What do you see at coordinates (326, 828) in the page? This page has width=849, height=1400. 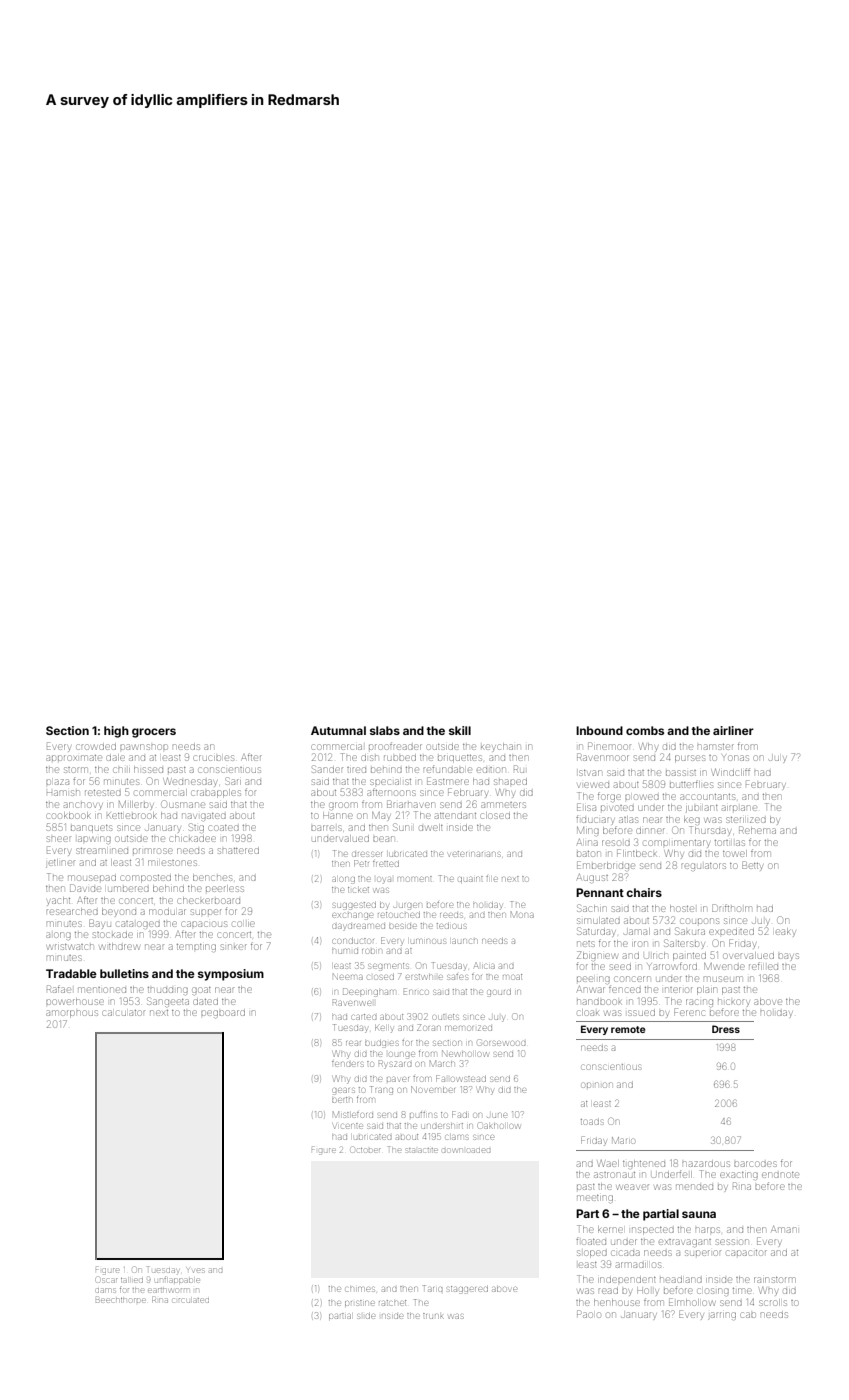 I see `barrels` at bounding box center [326, 828].
